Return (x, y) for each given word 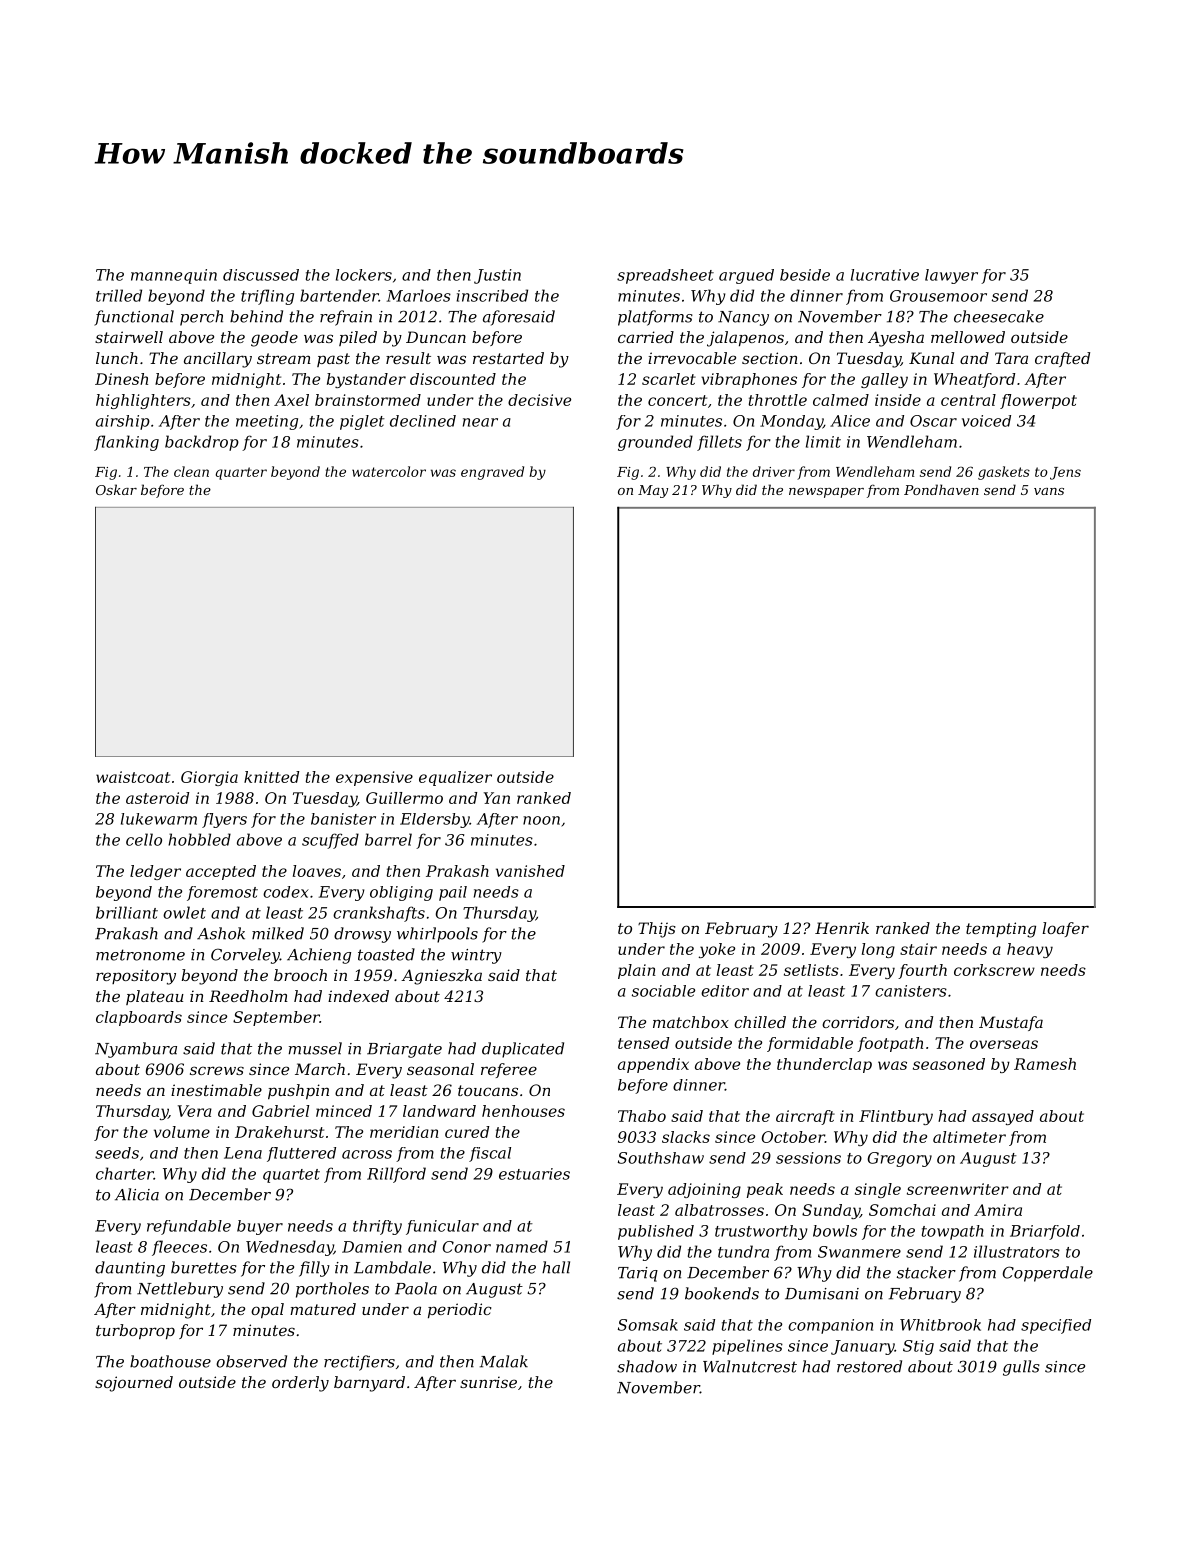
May (653, 491)
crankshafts (379, 914)
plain (637, 971)
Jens (1065, 473)
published (656, 1232)
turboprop (135, 1331)
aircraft (805, 1117)
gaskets (1004, 473)
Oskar (116, 489)
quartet (291, 1176)
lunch (117, 358)
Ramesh (1045, 1064)
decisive (539, 400)
